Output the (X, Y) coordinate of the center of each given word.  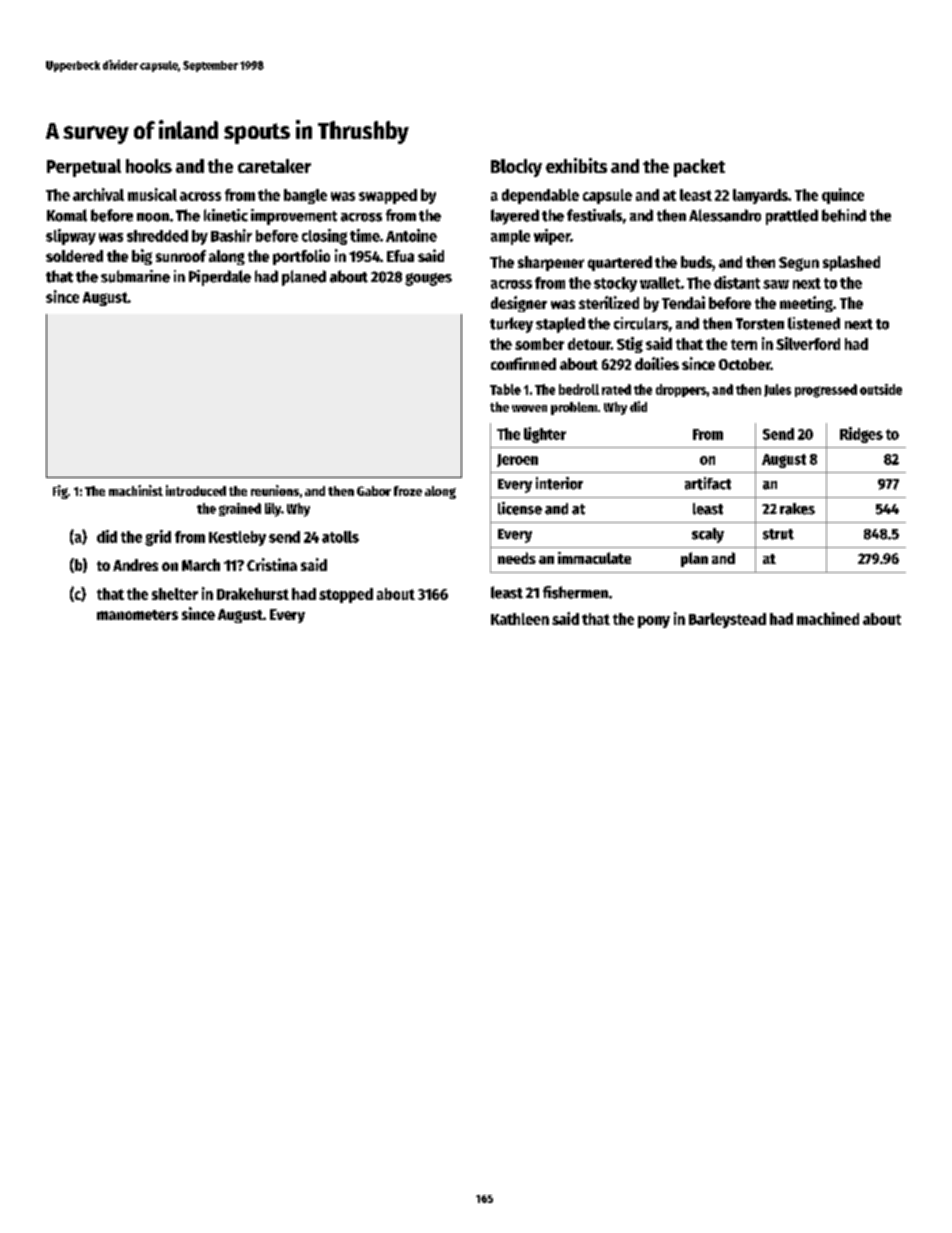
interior (559, 483)
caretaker (274, 166)
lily (273, 510)
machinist (136, 490)
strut (778, 534)
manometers (137, 615)
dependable (540, 196)
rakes (797, 509)
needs (517, 558)
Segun (799, 264)
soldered (74, 256)
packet (699, 168)
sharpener (551, 263)
